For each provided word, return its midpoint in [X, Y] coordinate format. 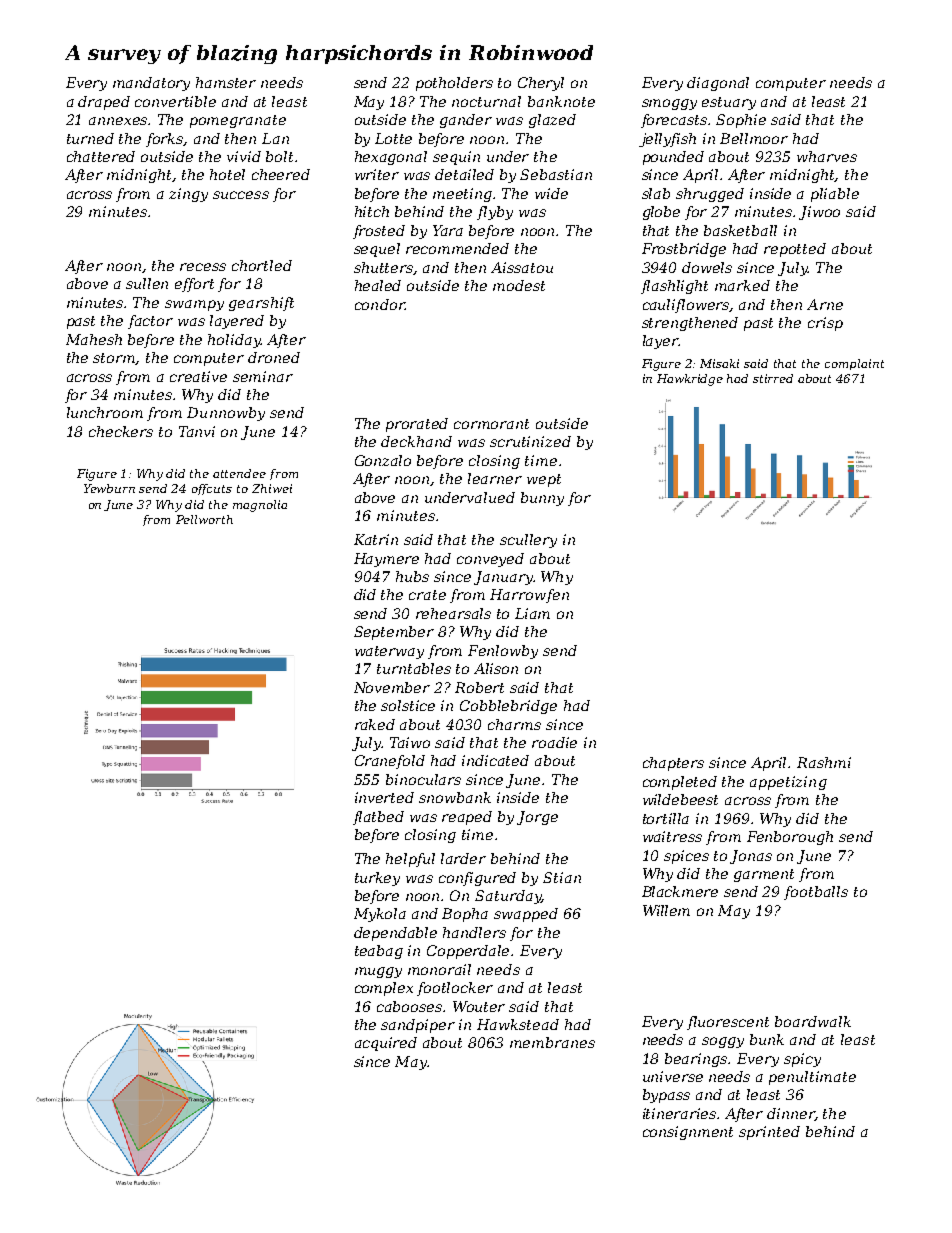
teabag [379, 952]
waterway [389, 652]
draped [104, 103]
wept [544, 480]
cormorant [491, 424]
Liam [532, 613]
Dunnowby [226, 414]
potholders [454, 84]
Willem [666, 910]
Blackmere [680, 891]
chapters [673, 764]
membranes [552, 1042]
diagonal [718, 84]
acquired [386, 1044]
